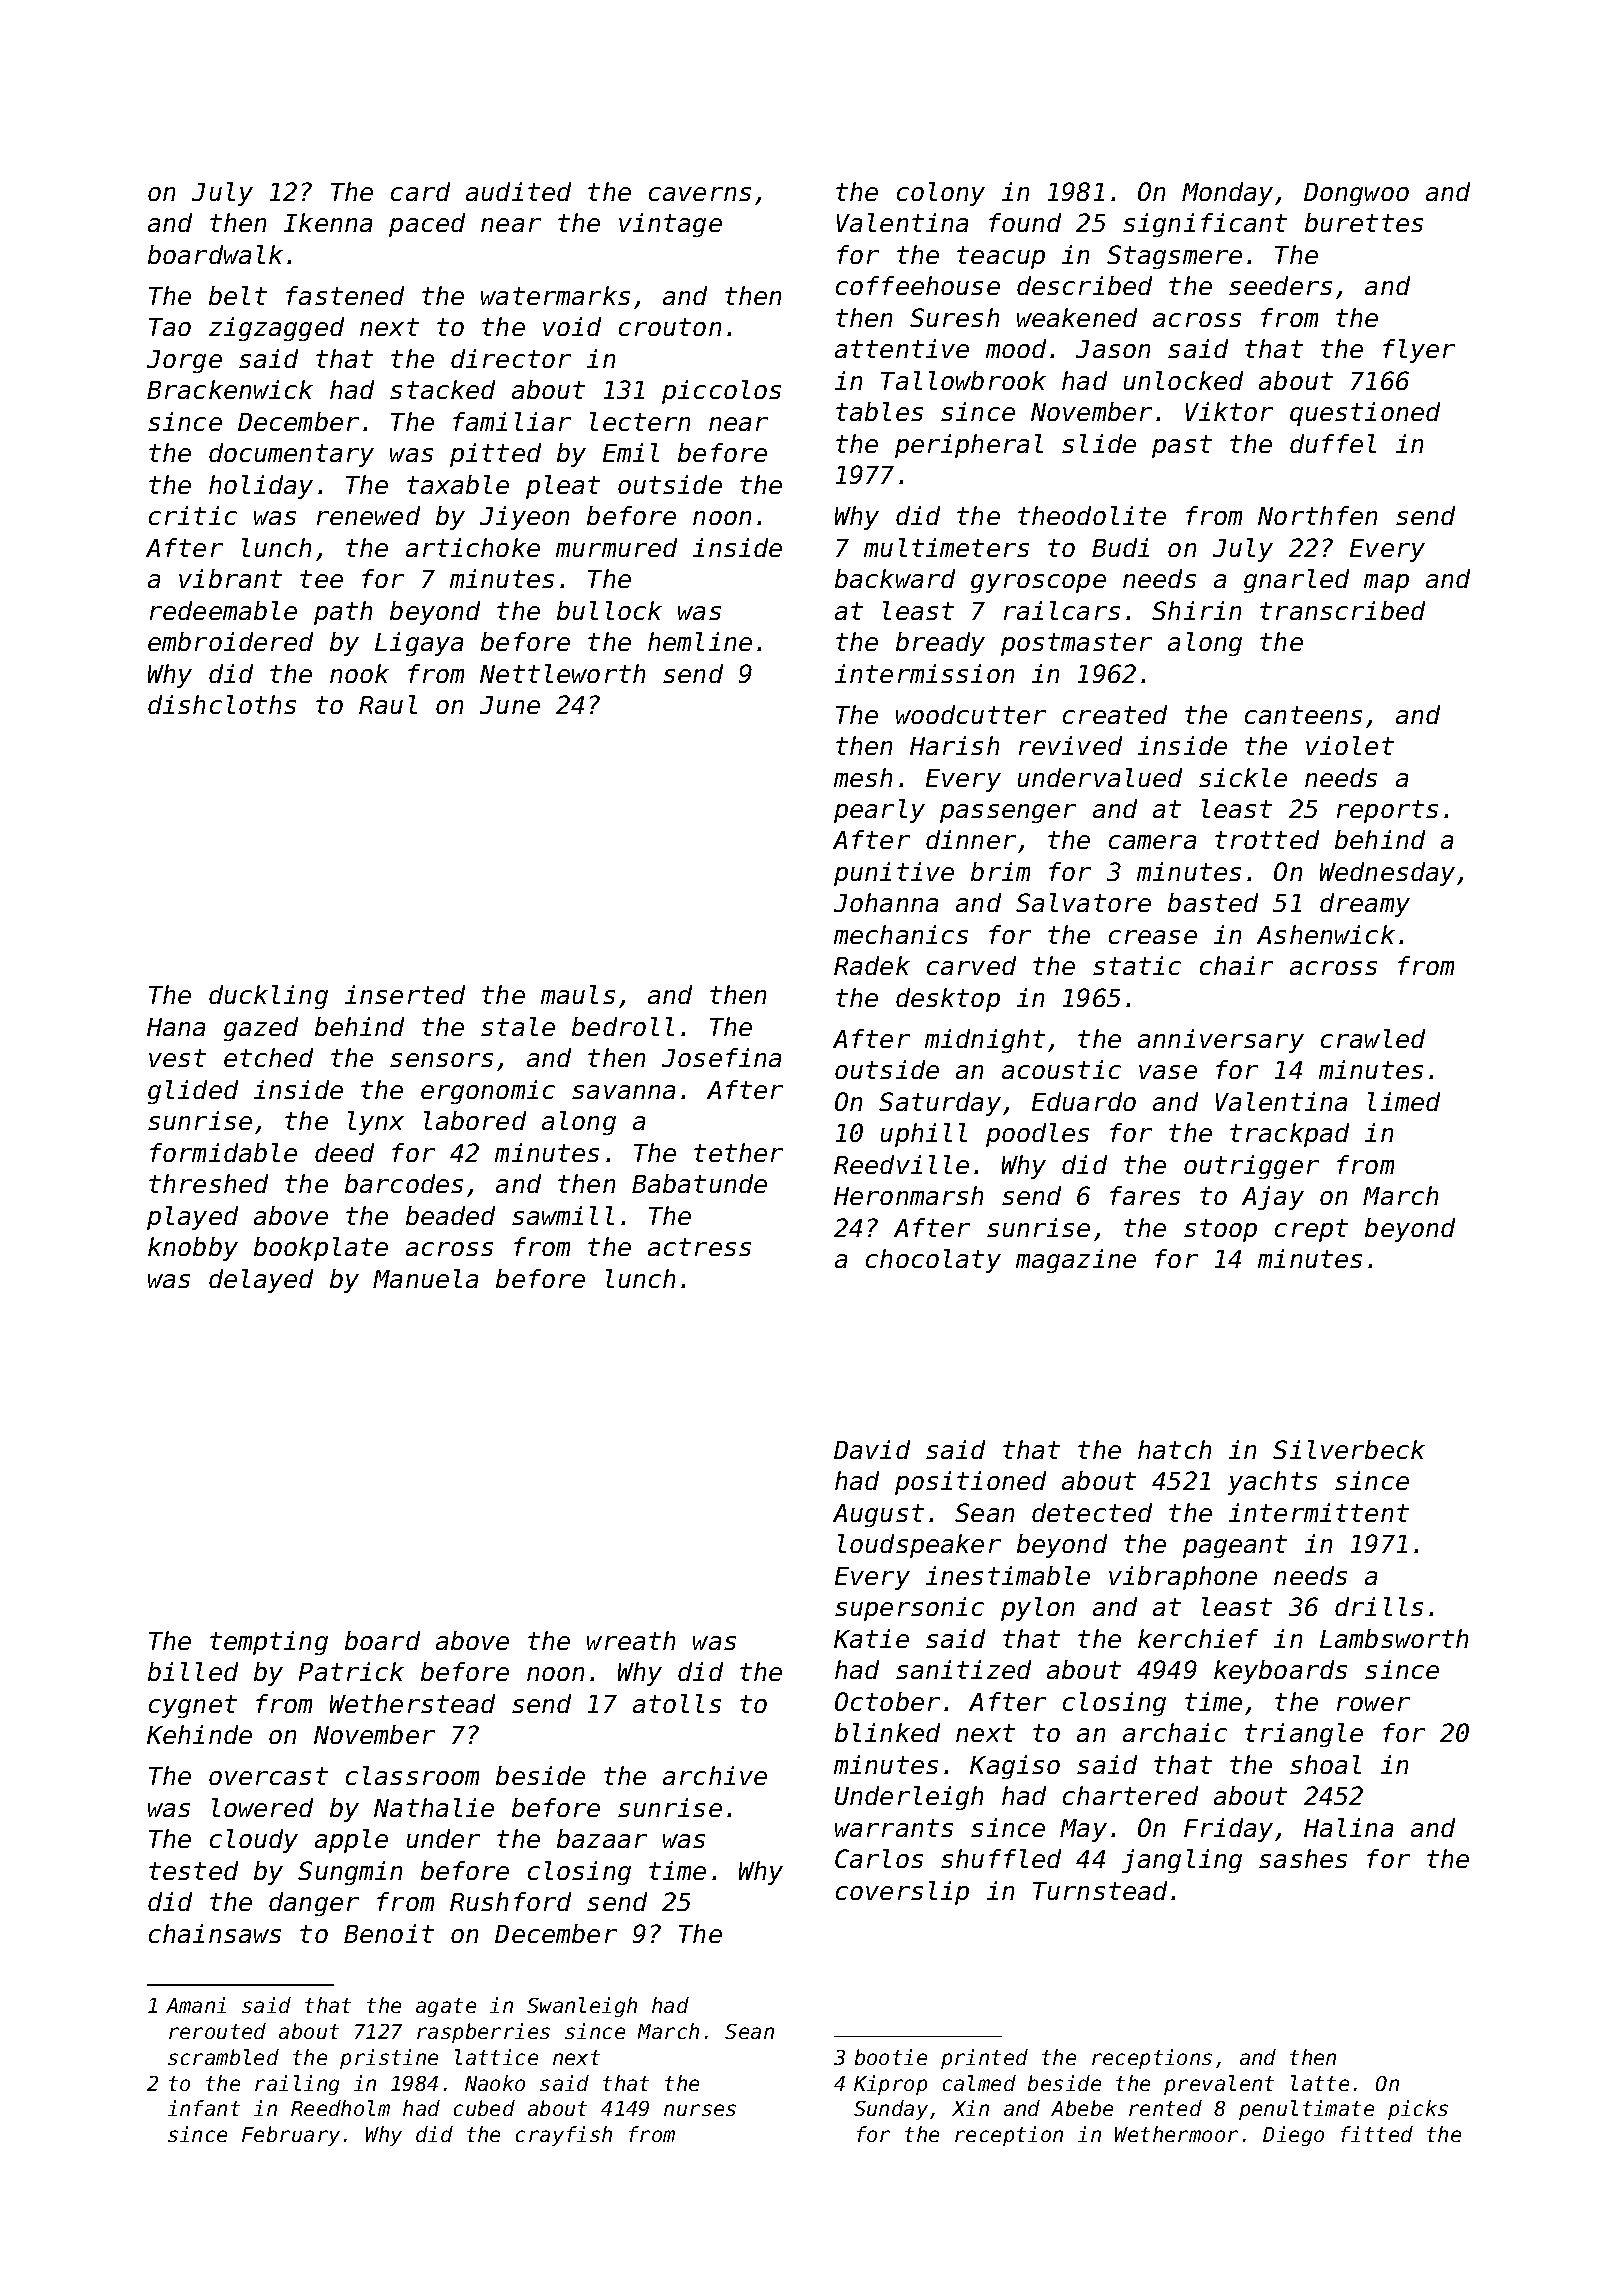 Image resolution: width=1620 pixels, height=2292 pixels. What do you see at coordinates (564, 2136) in the document?
I see `crayfish` at bounding box center [564, 2136].
